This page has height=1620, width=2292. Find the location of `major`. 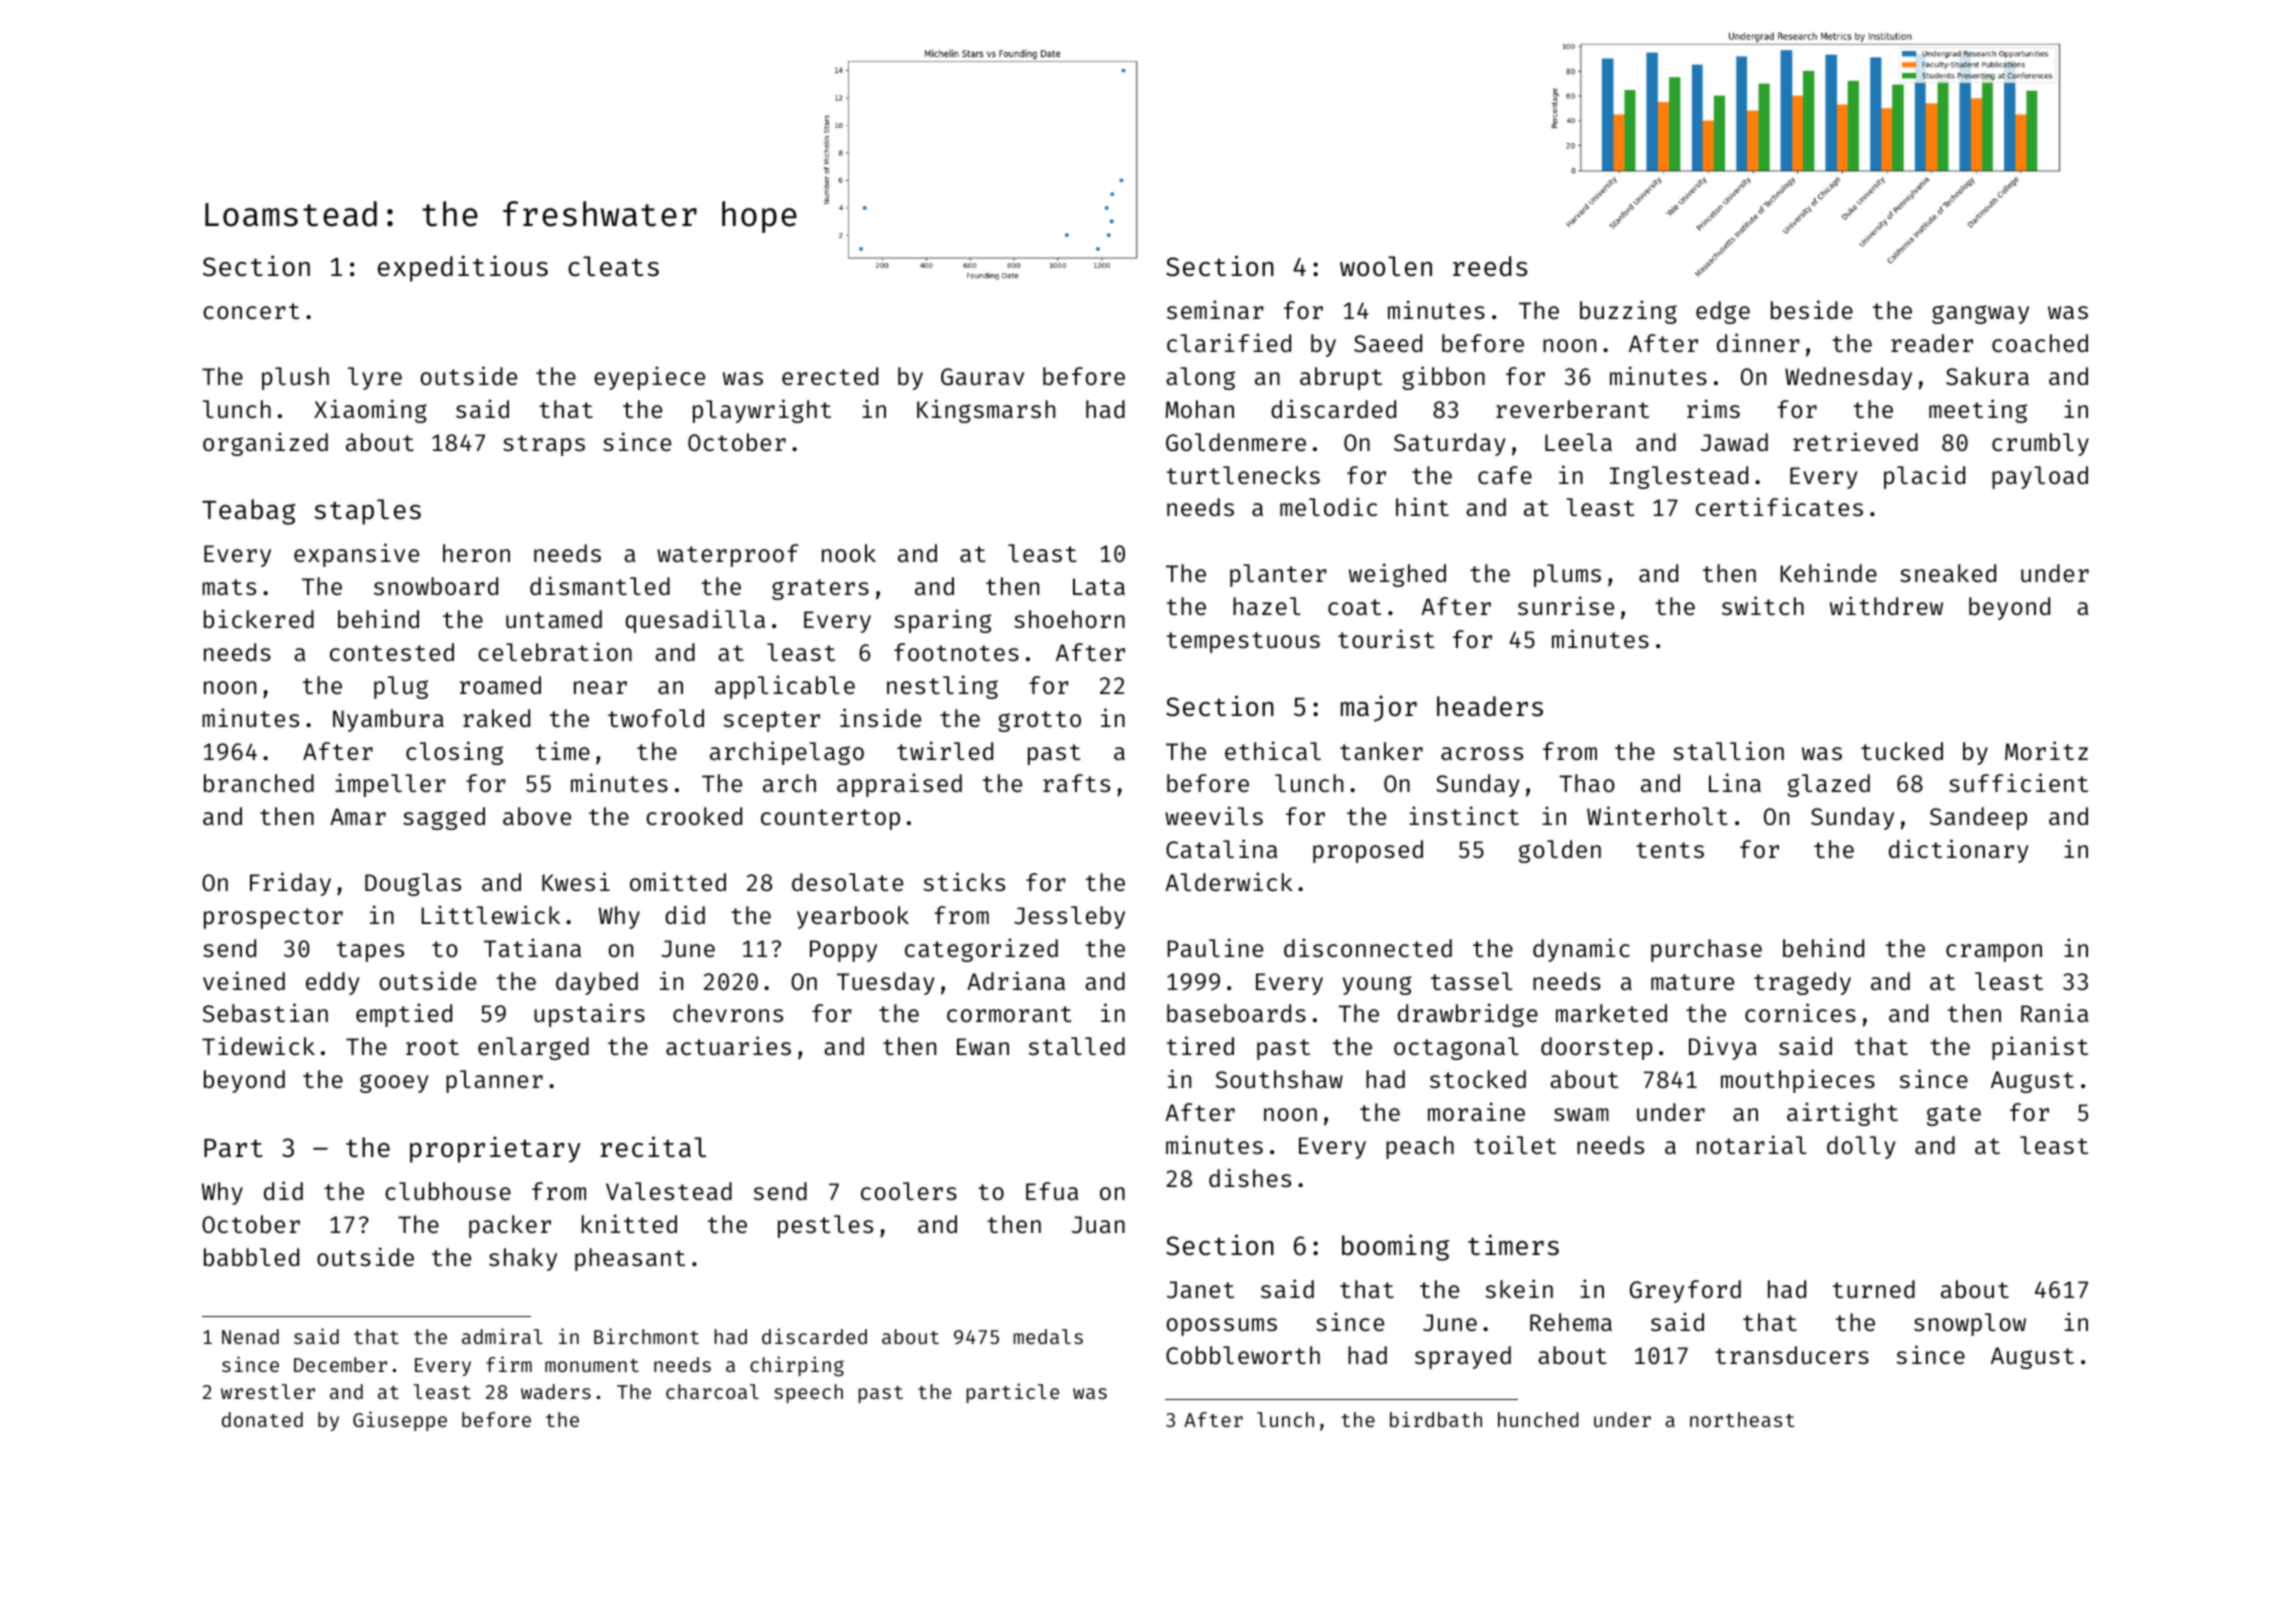

major is located at coordinates (1379, 708).
